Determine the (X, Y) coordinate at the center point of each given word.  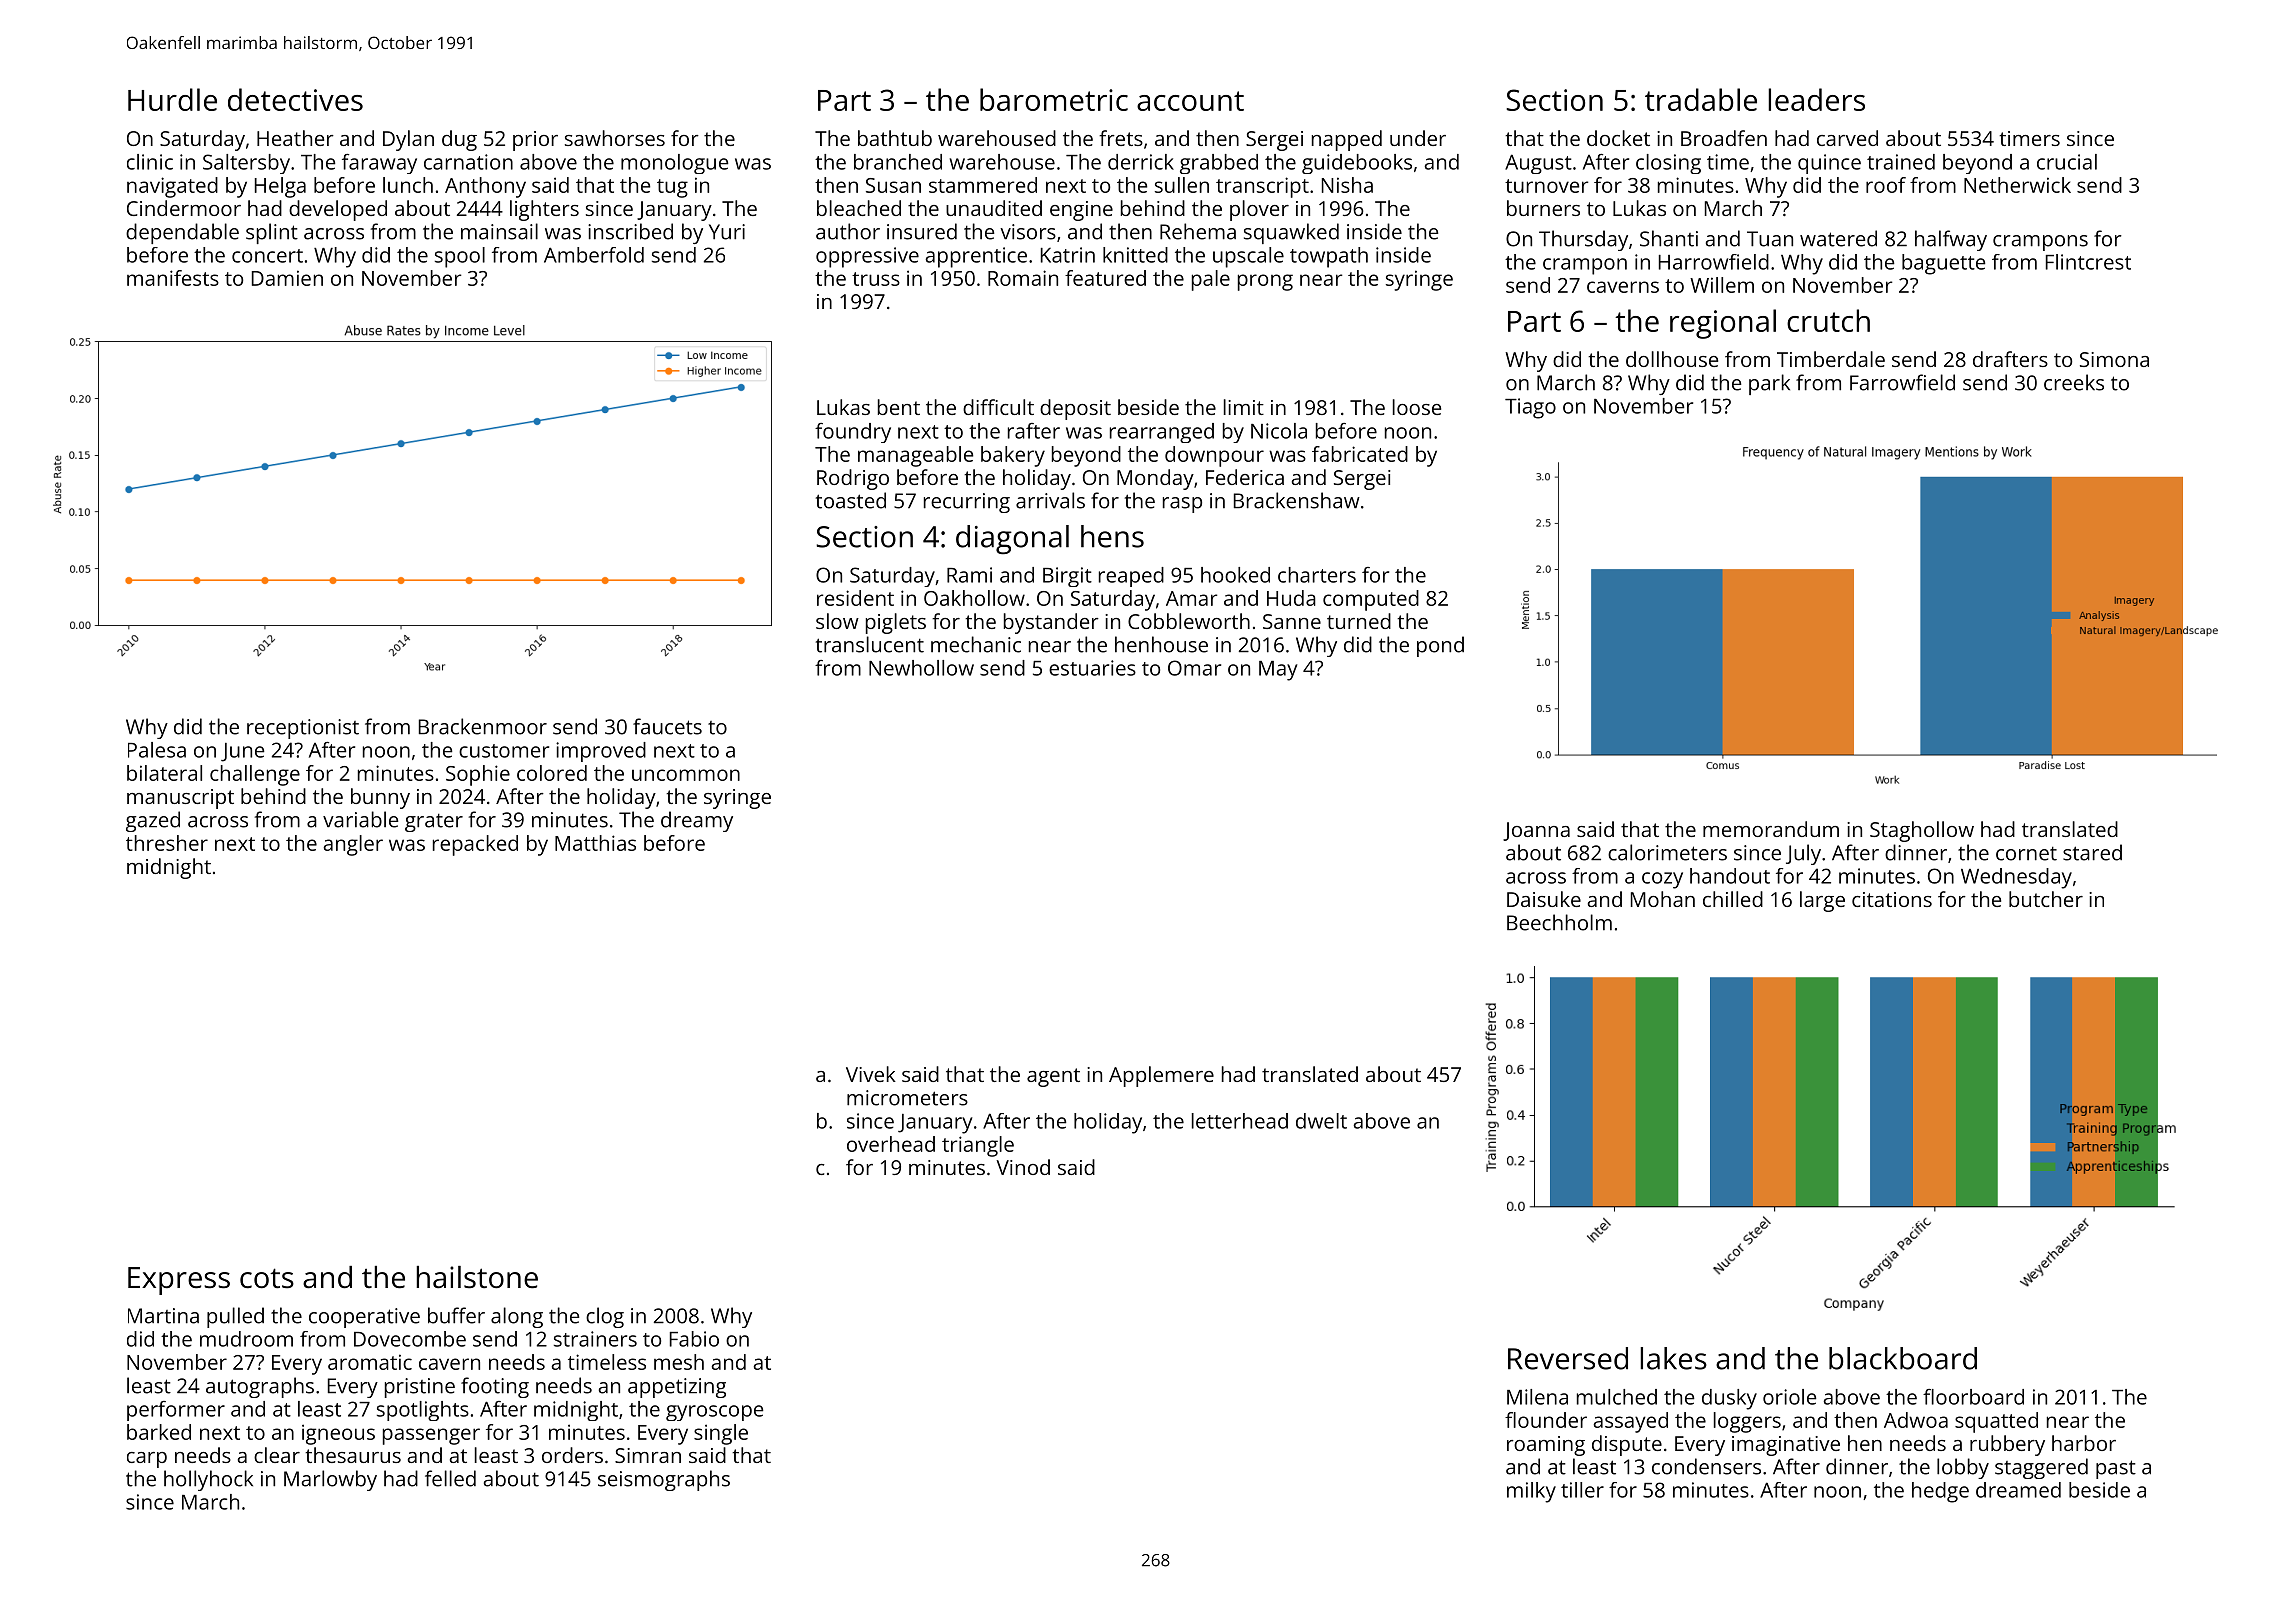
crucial (2067, 162)
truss (876, 279)
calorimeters (1667, 852)
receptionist (303, 729)
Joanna (1536, 831)
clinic (150, 162)
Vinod (1023, 1167)
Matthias (595, 843)
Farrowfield (1902, 382)
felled (450, 1478)
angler (353, 845)
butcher (2046, 899)
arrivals (1050, 500)
